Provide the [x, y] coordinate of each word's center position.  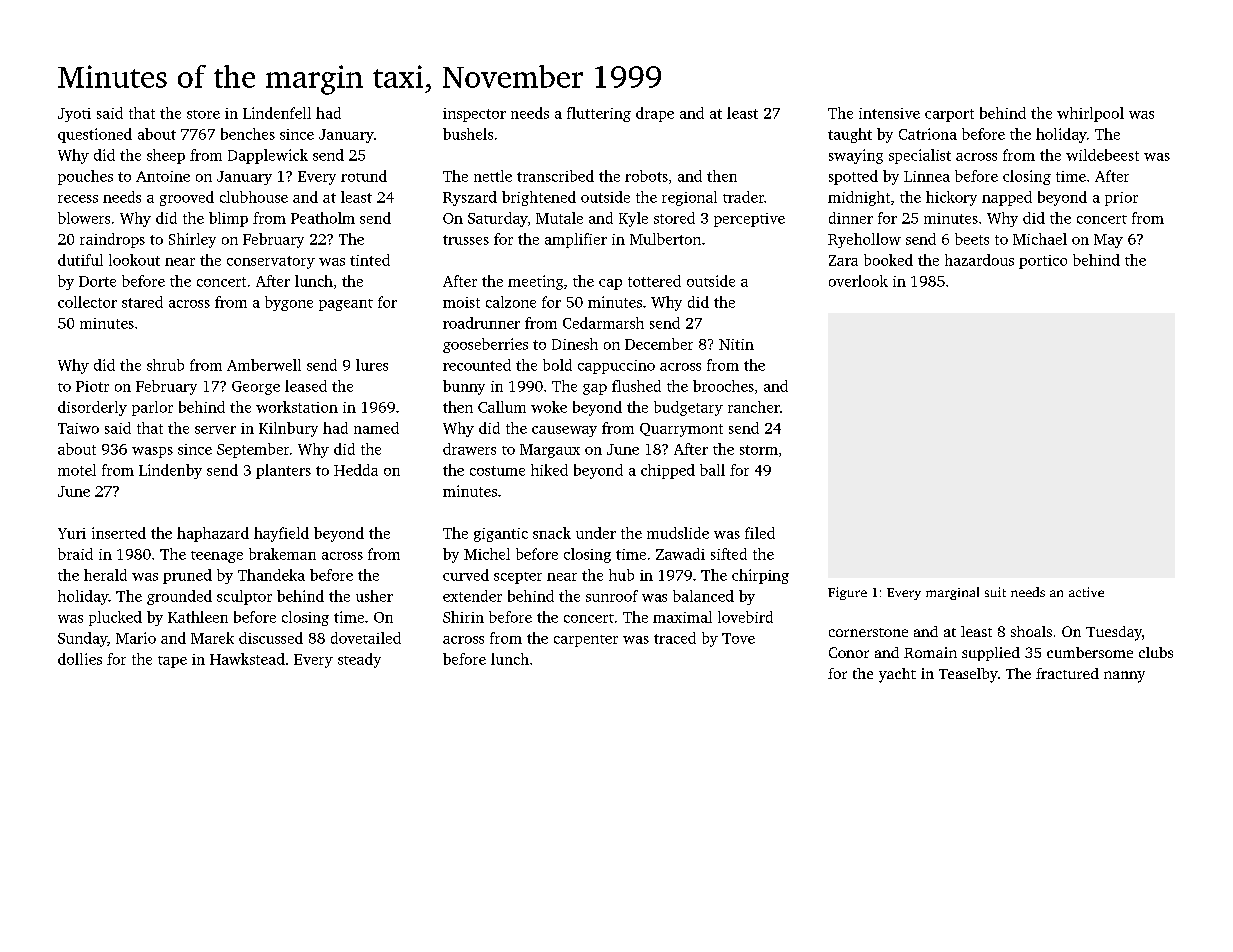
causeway [564, 431]
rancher [754, 407]
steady [359, 660]
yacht [897, 675]
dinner [851, 218]
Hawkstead [247, 659]
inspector [474, 115]
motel [77, 470]
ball [712, 470]
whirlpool [1090, 114]
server [215, 430]
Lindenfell [277, 113]
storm [759, 450]
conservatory [271, 262]
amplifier [576, 240]
